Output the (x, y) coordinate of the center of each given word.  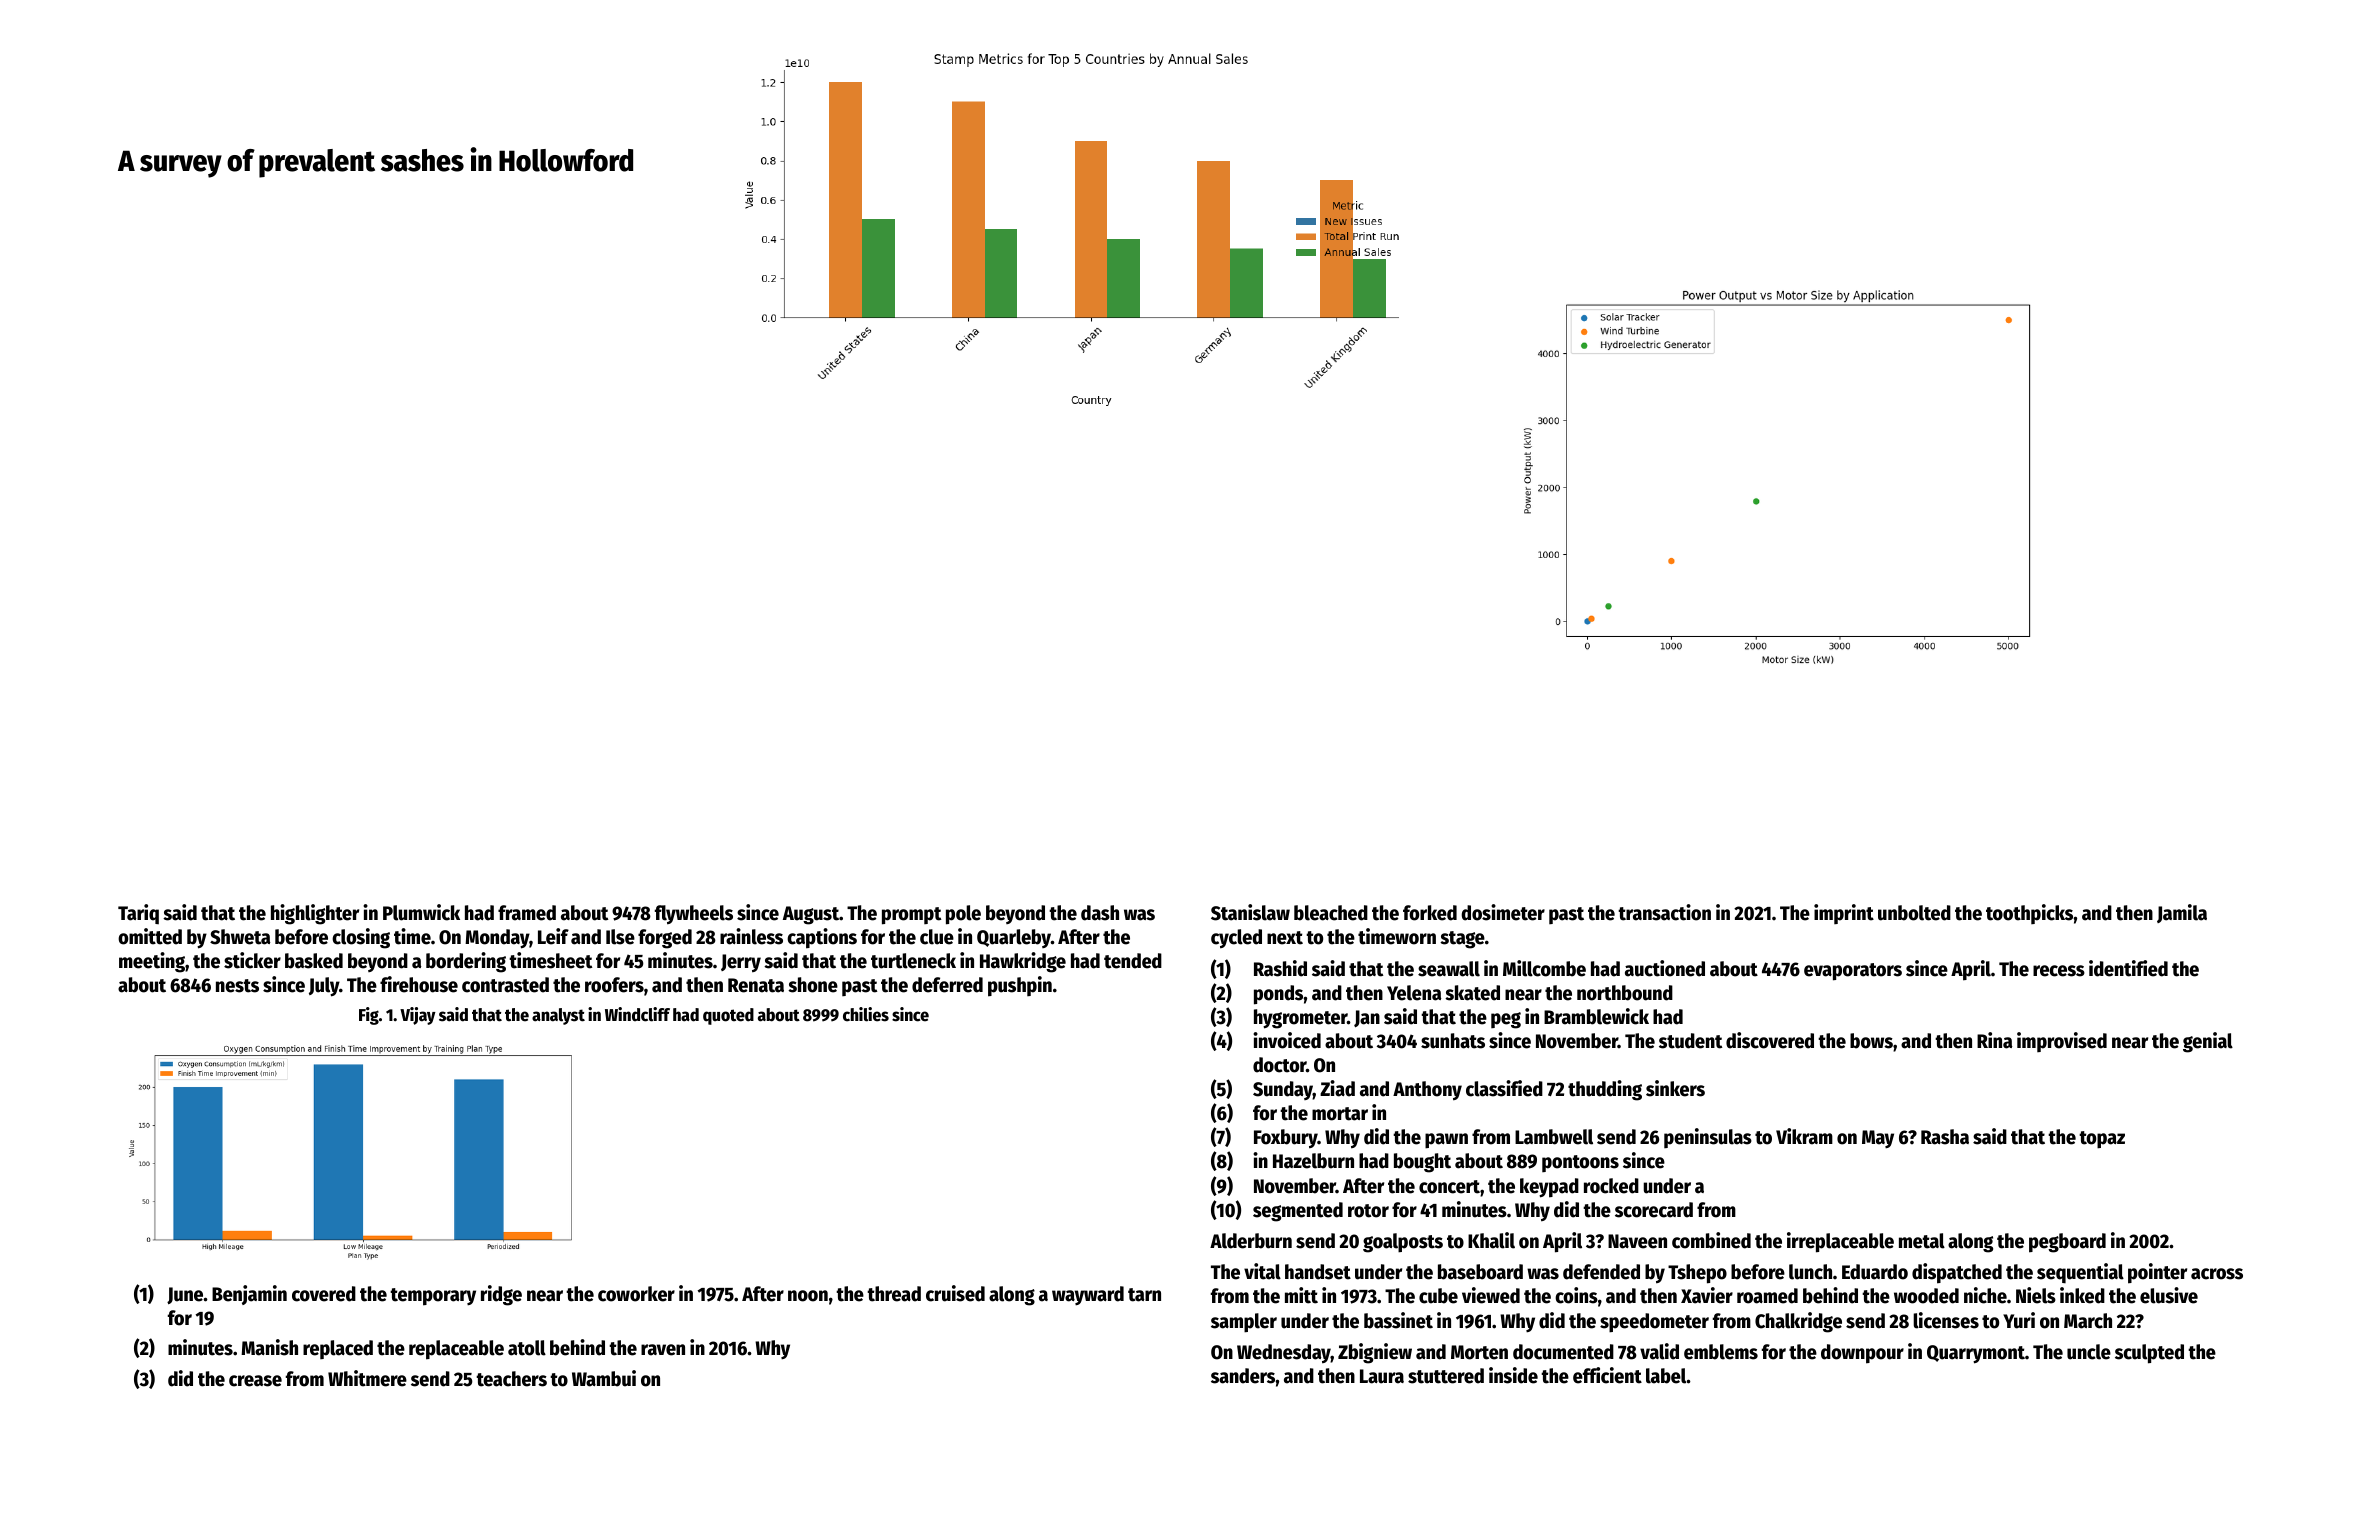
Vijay (418, 1016)
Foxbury (1286, 1139)
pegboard (2067, 1243)
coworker (636, 1294)
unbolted (1914, 913)
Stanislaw (1250, 912)
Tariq (138, 914)
